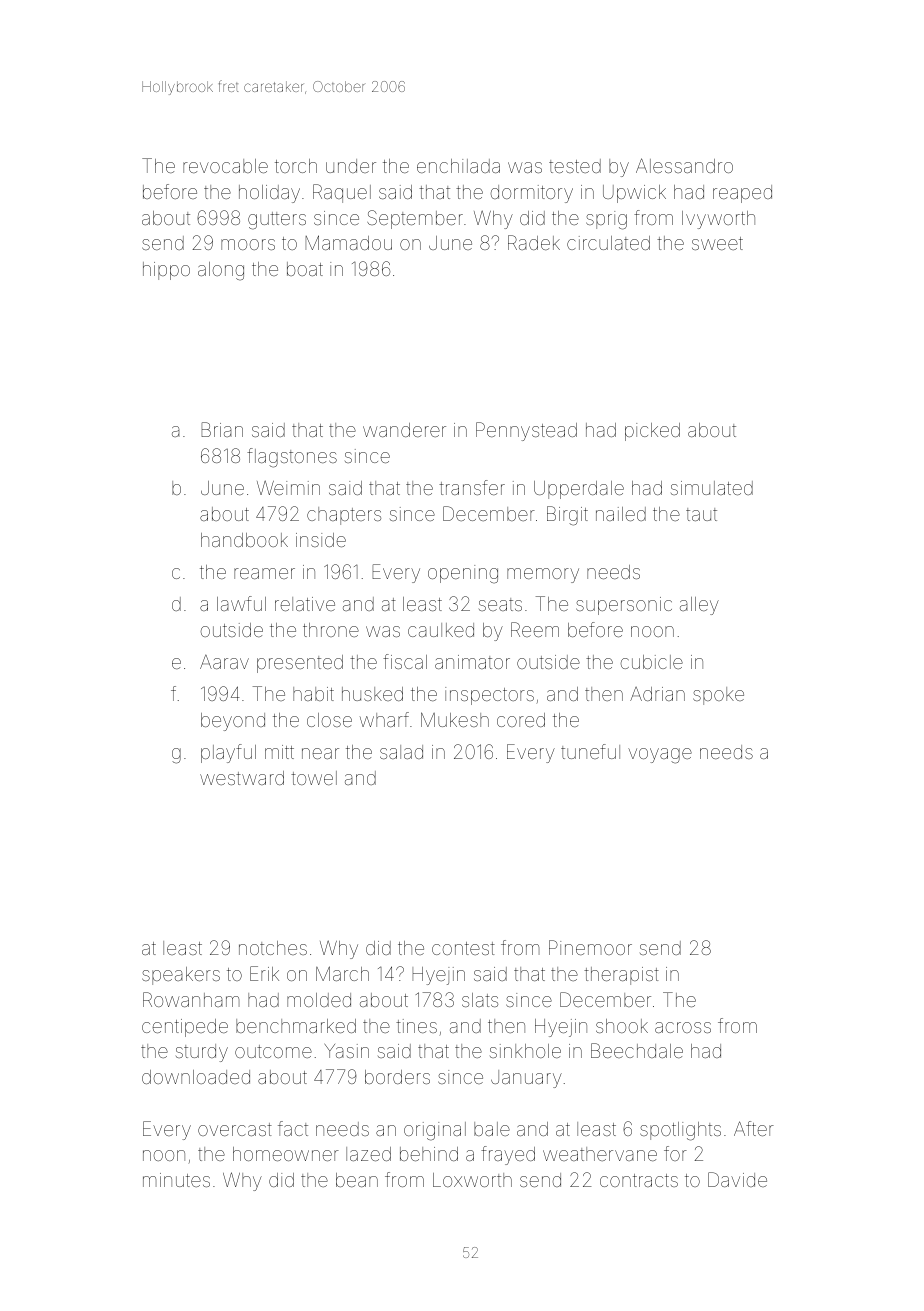 Image resolution: width=924 pixels, height=1311 pixels. Describe the element at coordinates (372, 694) in the screenshot. I see `husked` at that location.
